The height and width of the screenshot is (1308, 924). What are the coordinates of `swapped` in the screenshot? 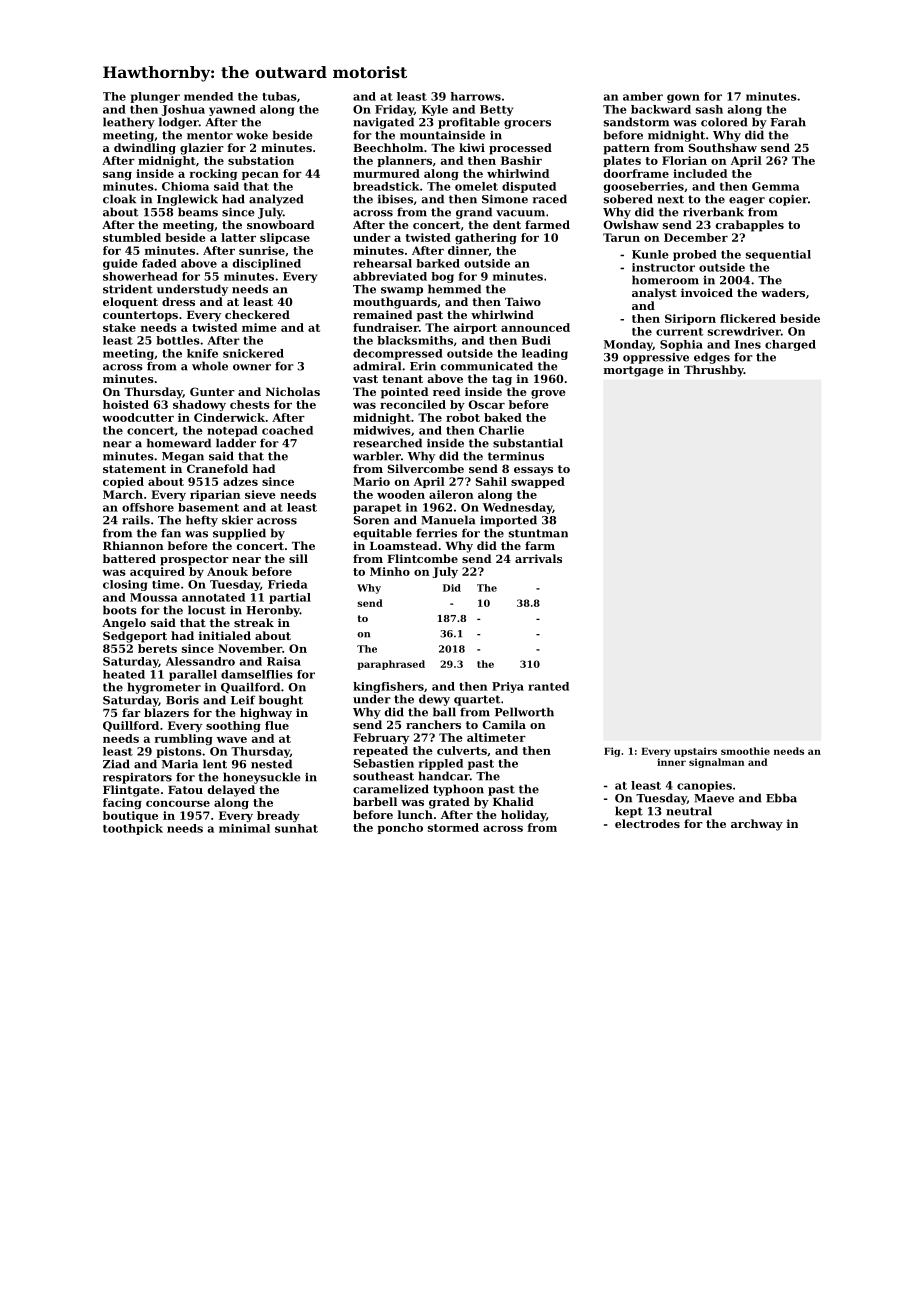 It's located at (538, 482).
